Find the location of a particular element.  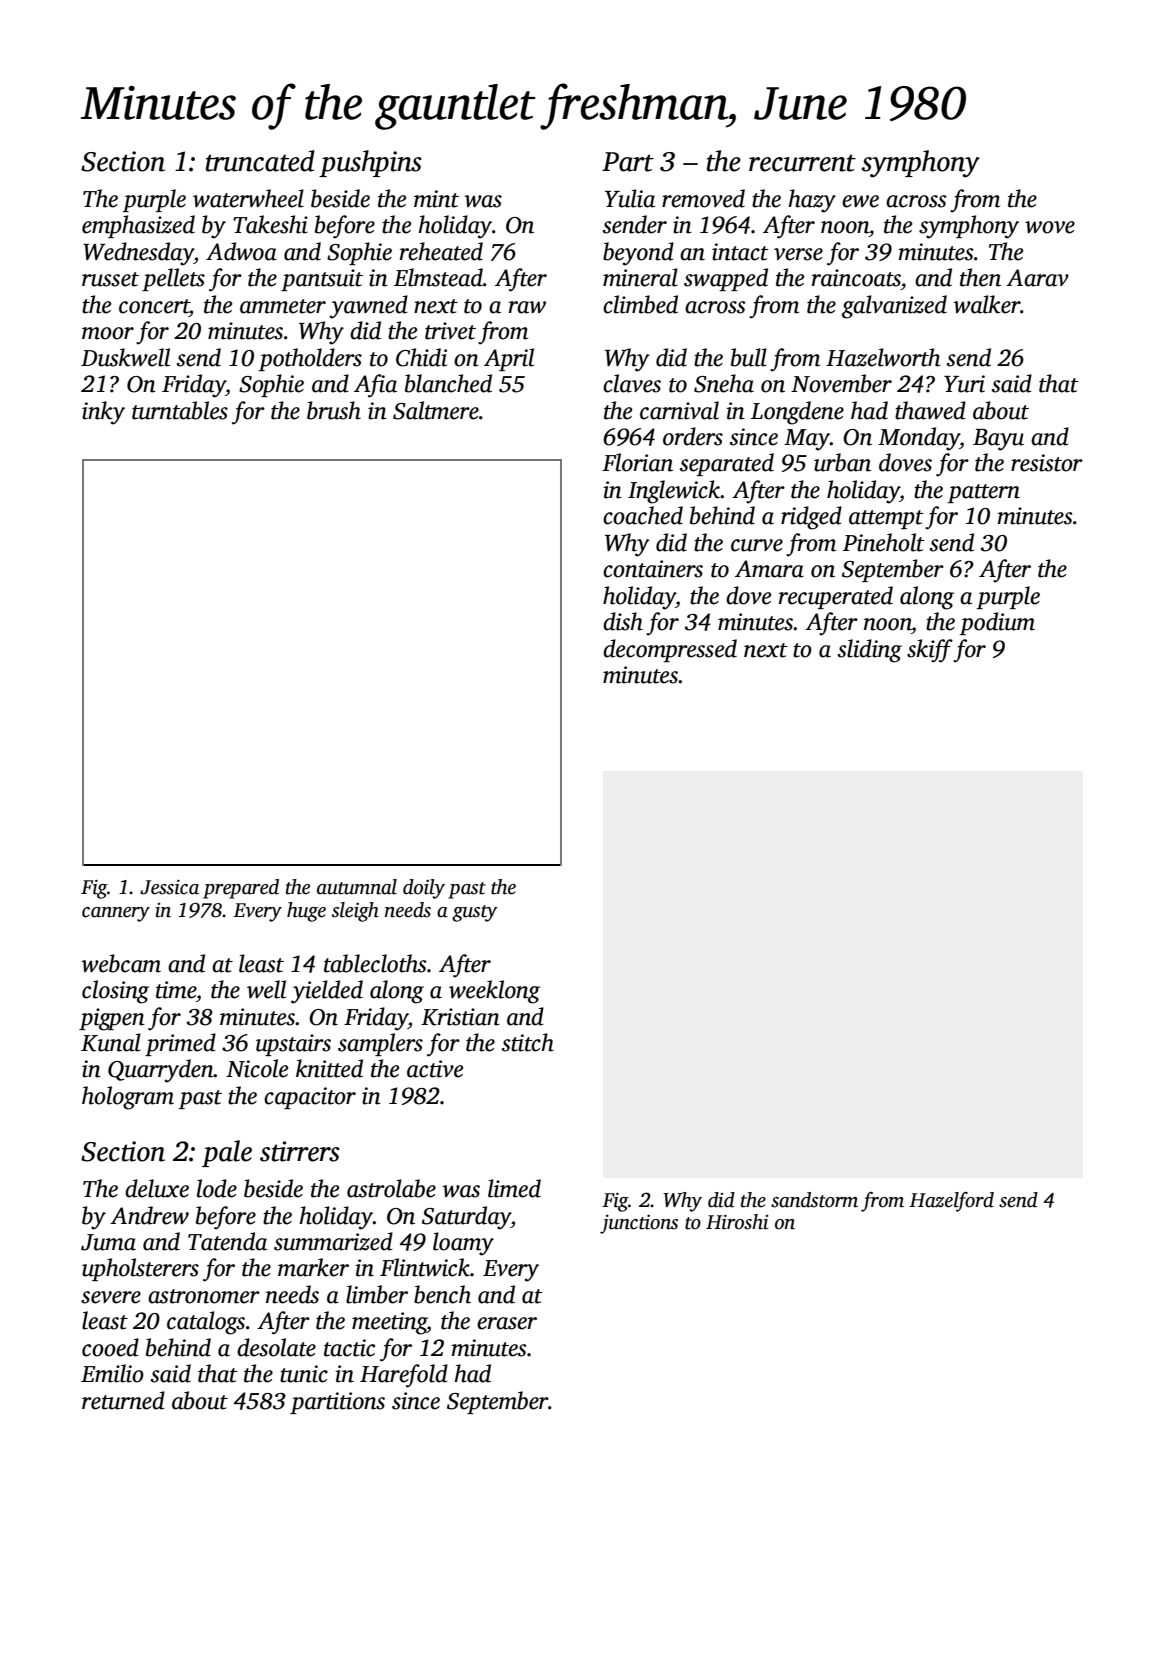

dish is located at coordinates (623, 621).
